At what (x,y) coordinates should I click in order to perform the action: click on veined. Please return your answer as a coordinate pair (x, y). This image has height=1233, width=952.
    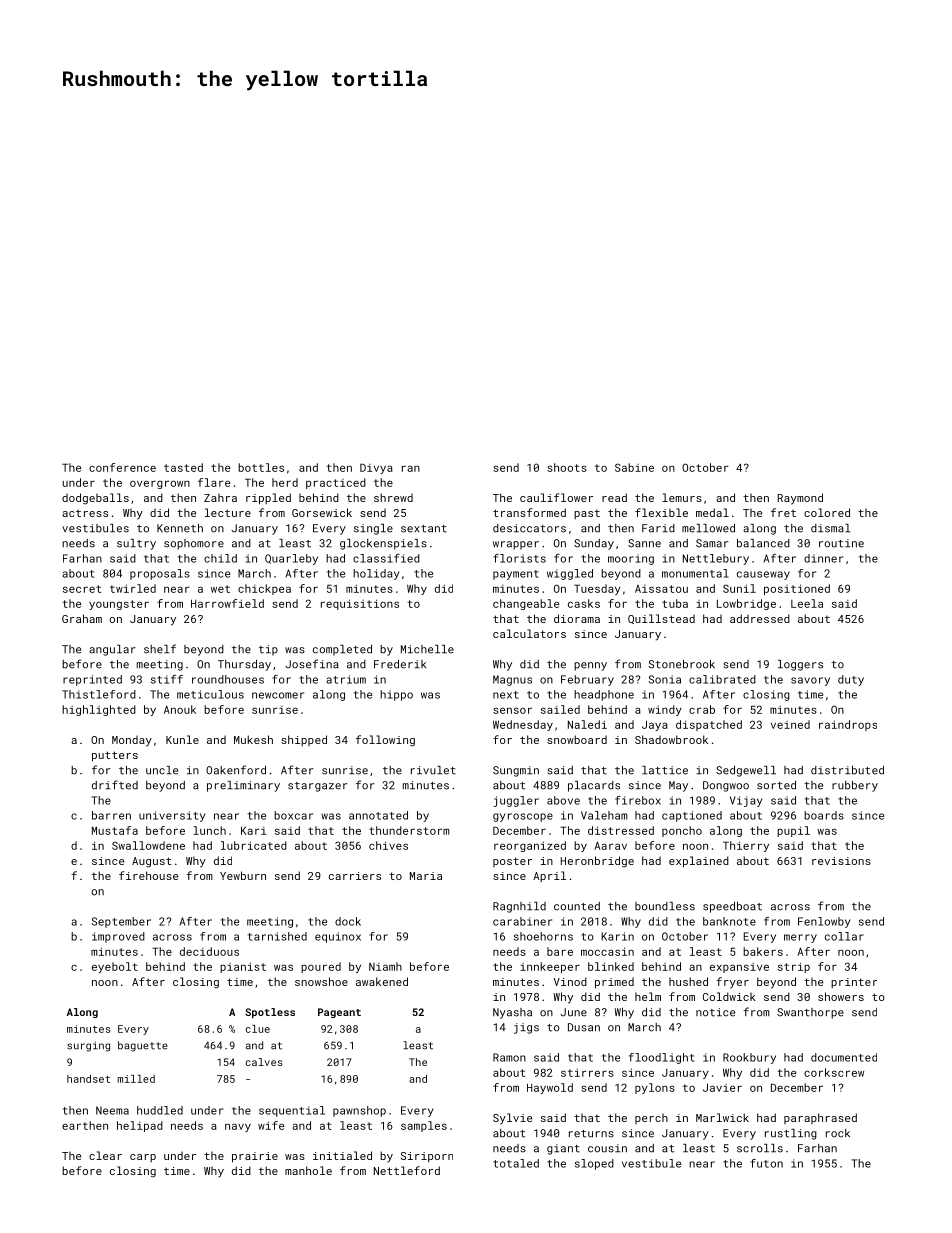
    Looking at the image, I should click on (790, 724).
